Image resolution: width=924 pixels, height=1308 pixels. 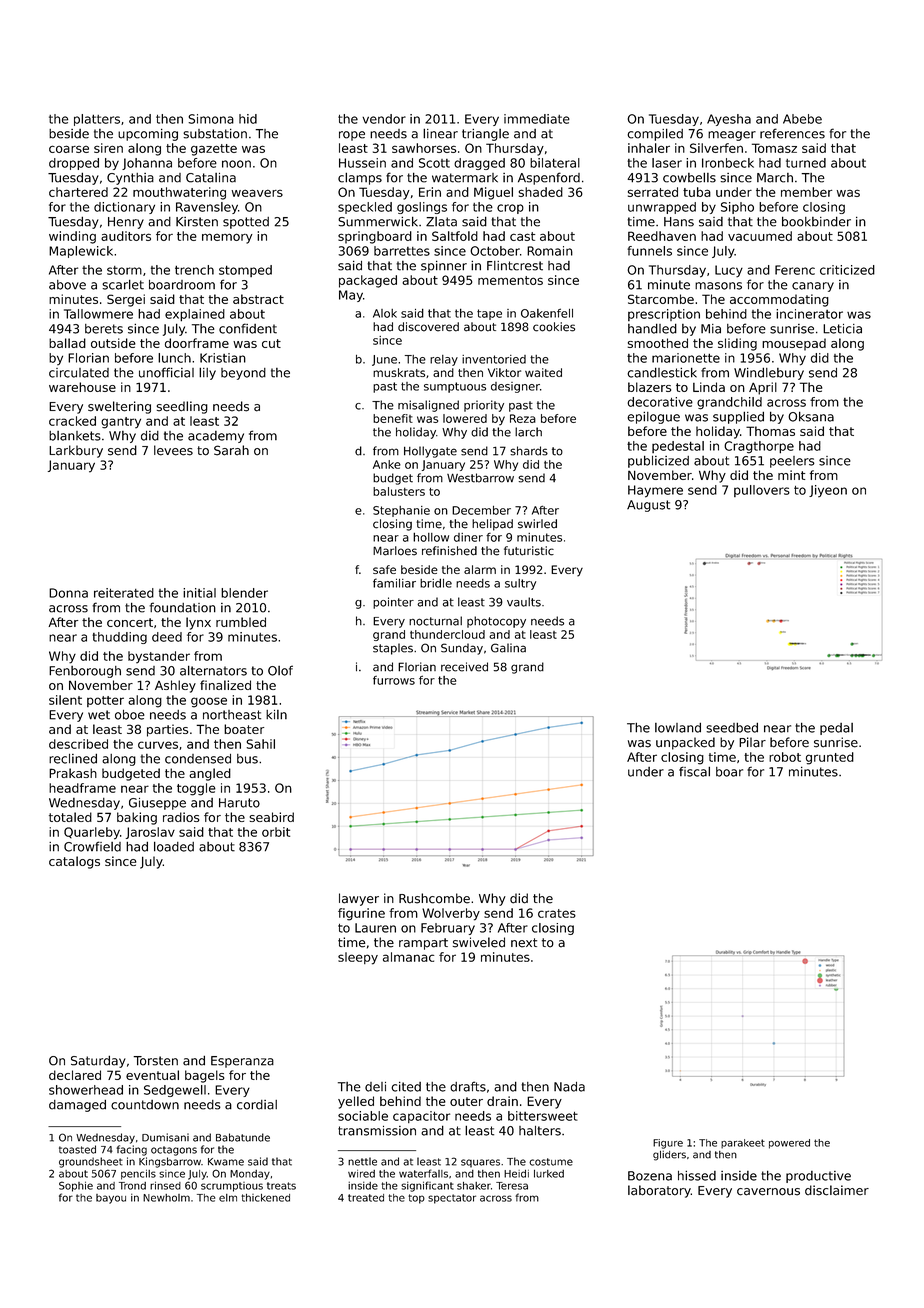 What do you see at coordinates (77, 1105) in the screenshot?
I see `damaged` at bounding box center [77, 1105].
